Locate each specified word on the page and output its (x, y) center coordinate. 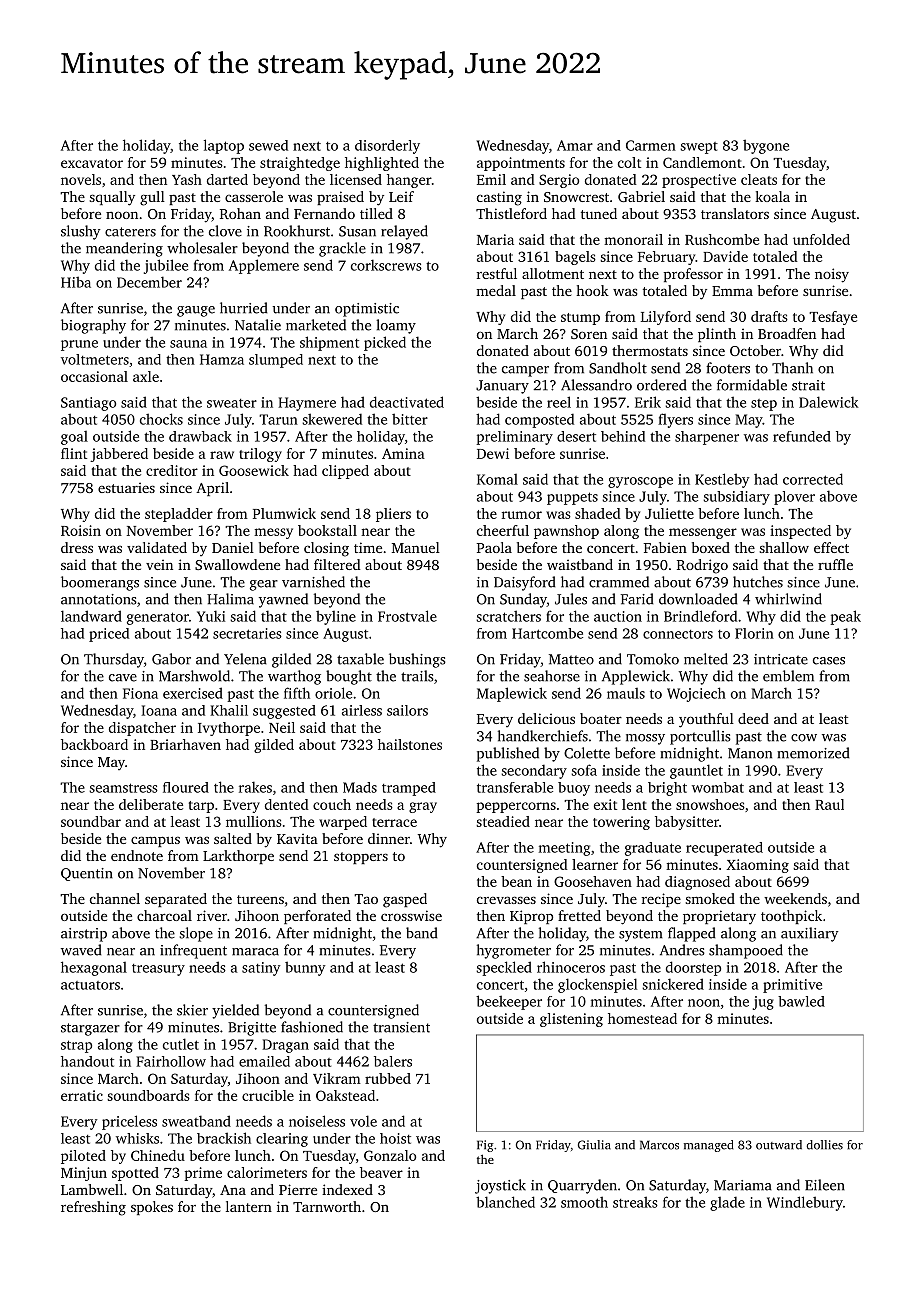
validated (157, 547)
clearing (282, 1140)
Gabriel (641, 196)
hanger (409, 181)
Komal (497, 479)
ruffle (835, 564)
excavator (92, 163)
